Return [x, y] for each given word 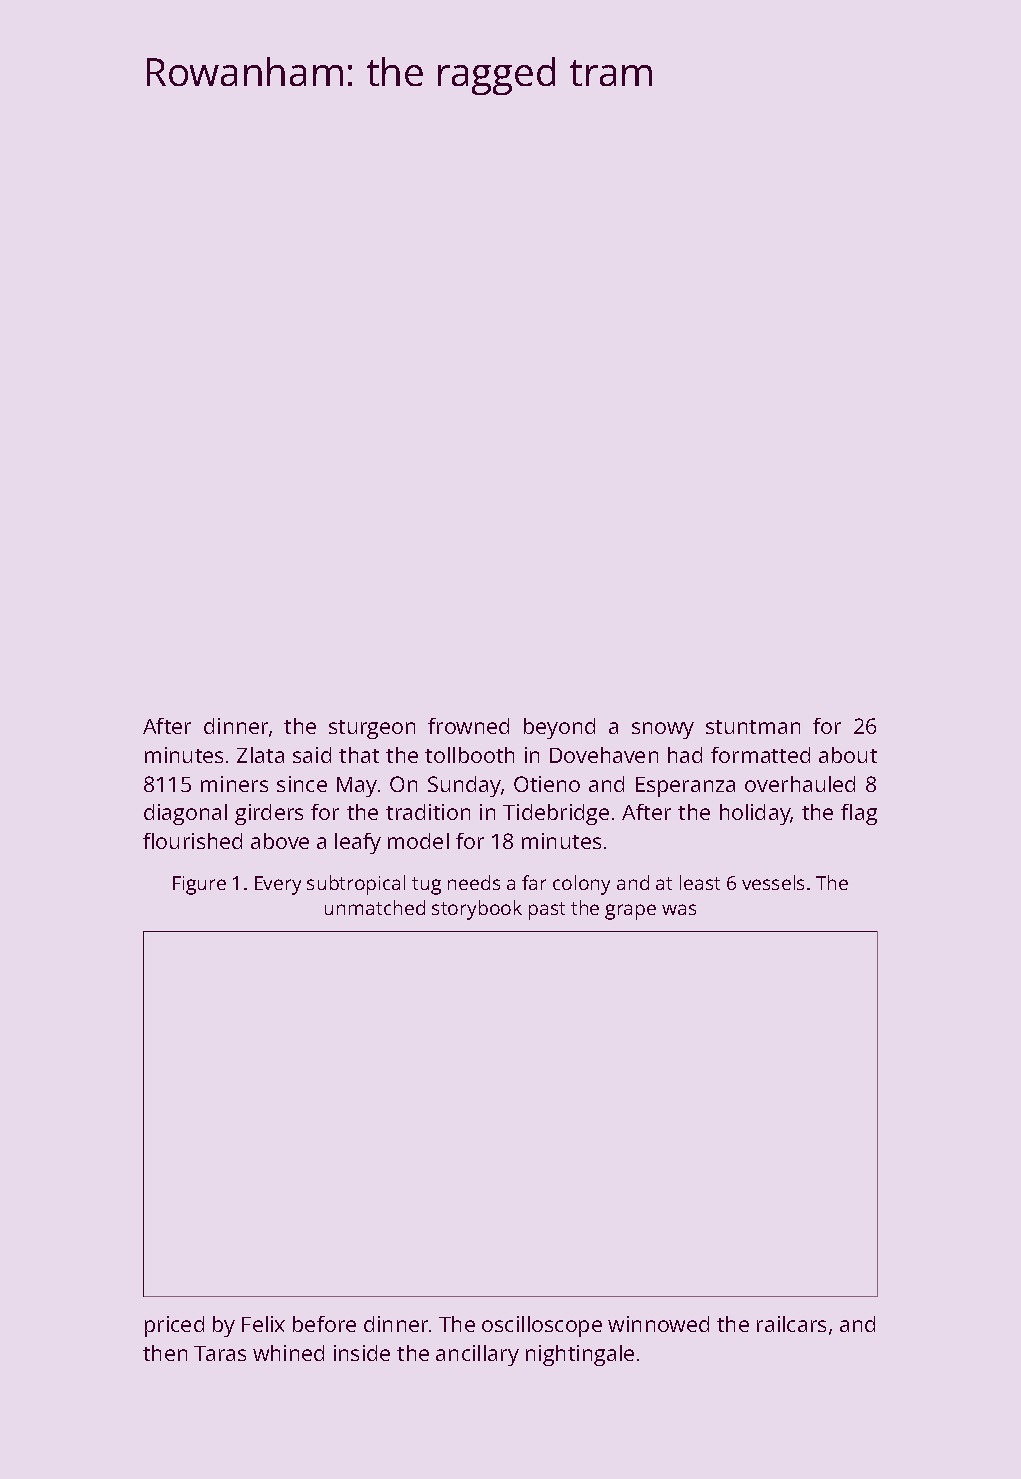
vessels [773, 882]
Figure [199, 885]
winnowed [658, 1324]
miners [234, 784]
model [418, 841]
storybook [477, 910]
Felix [263, 1324]
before [324, 1324]
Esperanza [685, 787]
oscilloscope [542, 1326]
